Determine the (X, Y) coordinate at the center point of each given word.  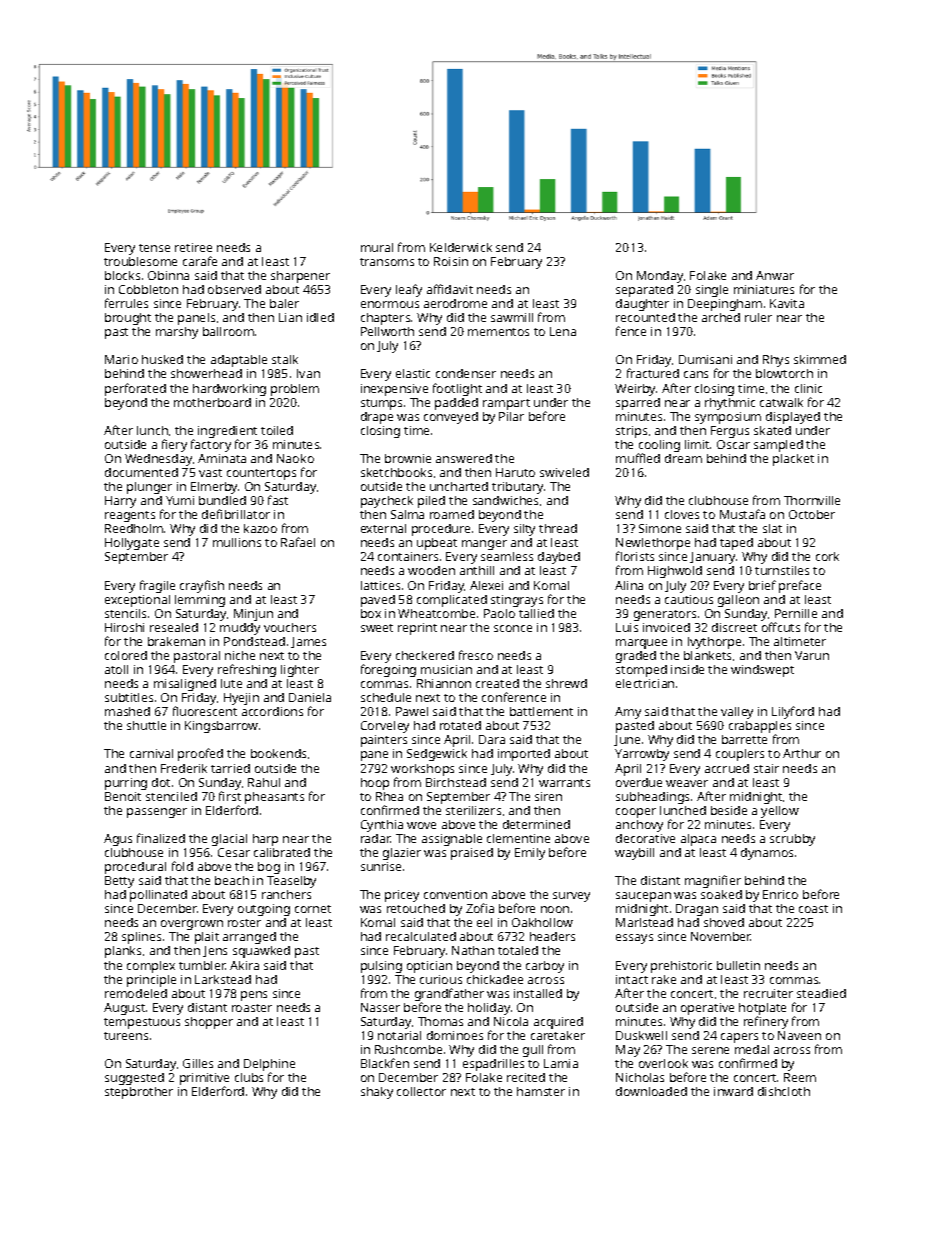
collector (421, 1091)
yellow (780, 812)
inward (733, 1091)
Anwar (775, 275)
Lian (290, 317)
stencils (125, 613)
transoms (387, 262)
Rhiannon (444, 683)
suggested (134, 1079)
